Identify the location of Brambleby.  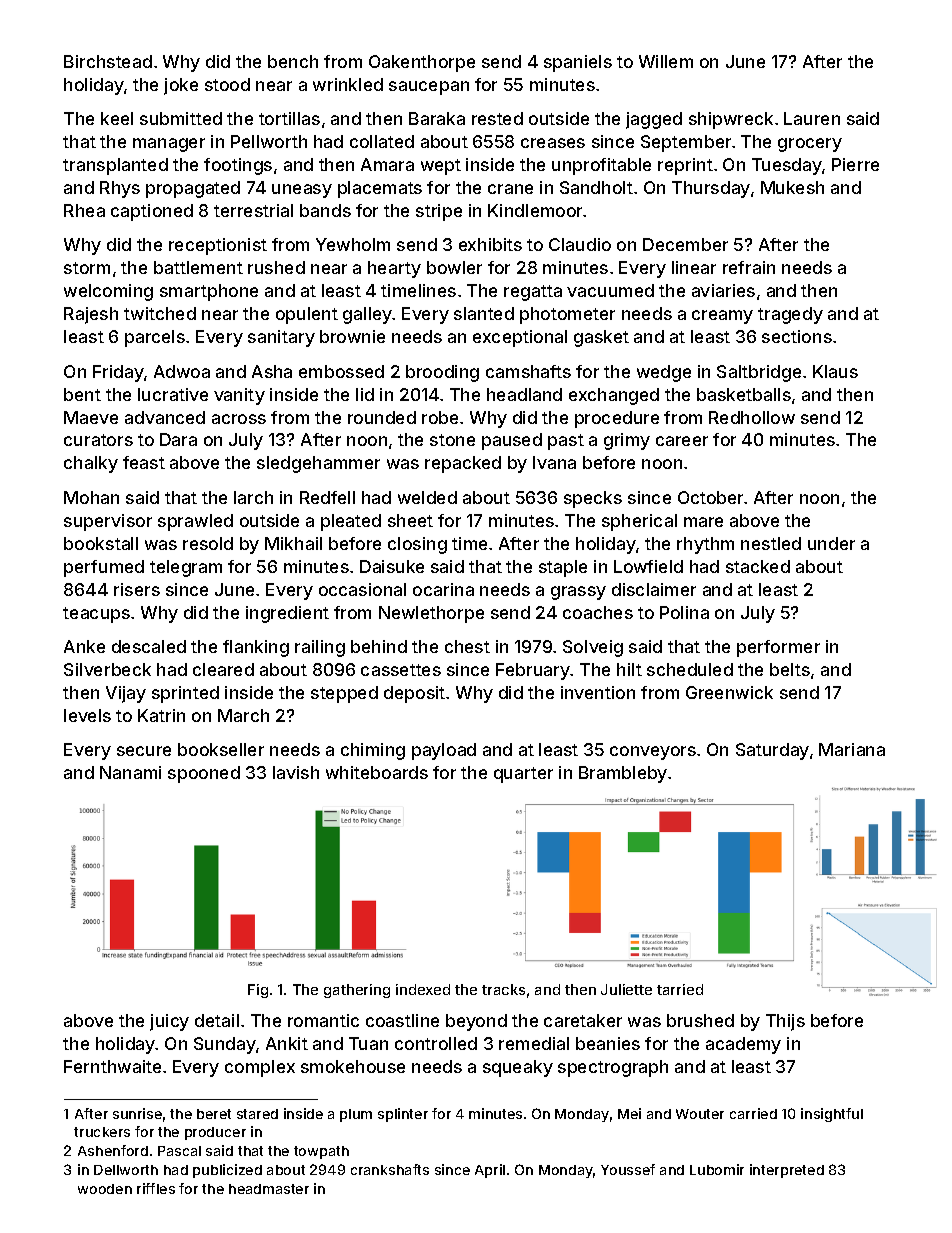
(623, 774).
